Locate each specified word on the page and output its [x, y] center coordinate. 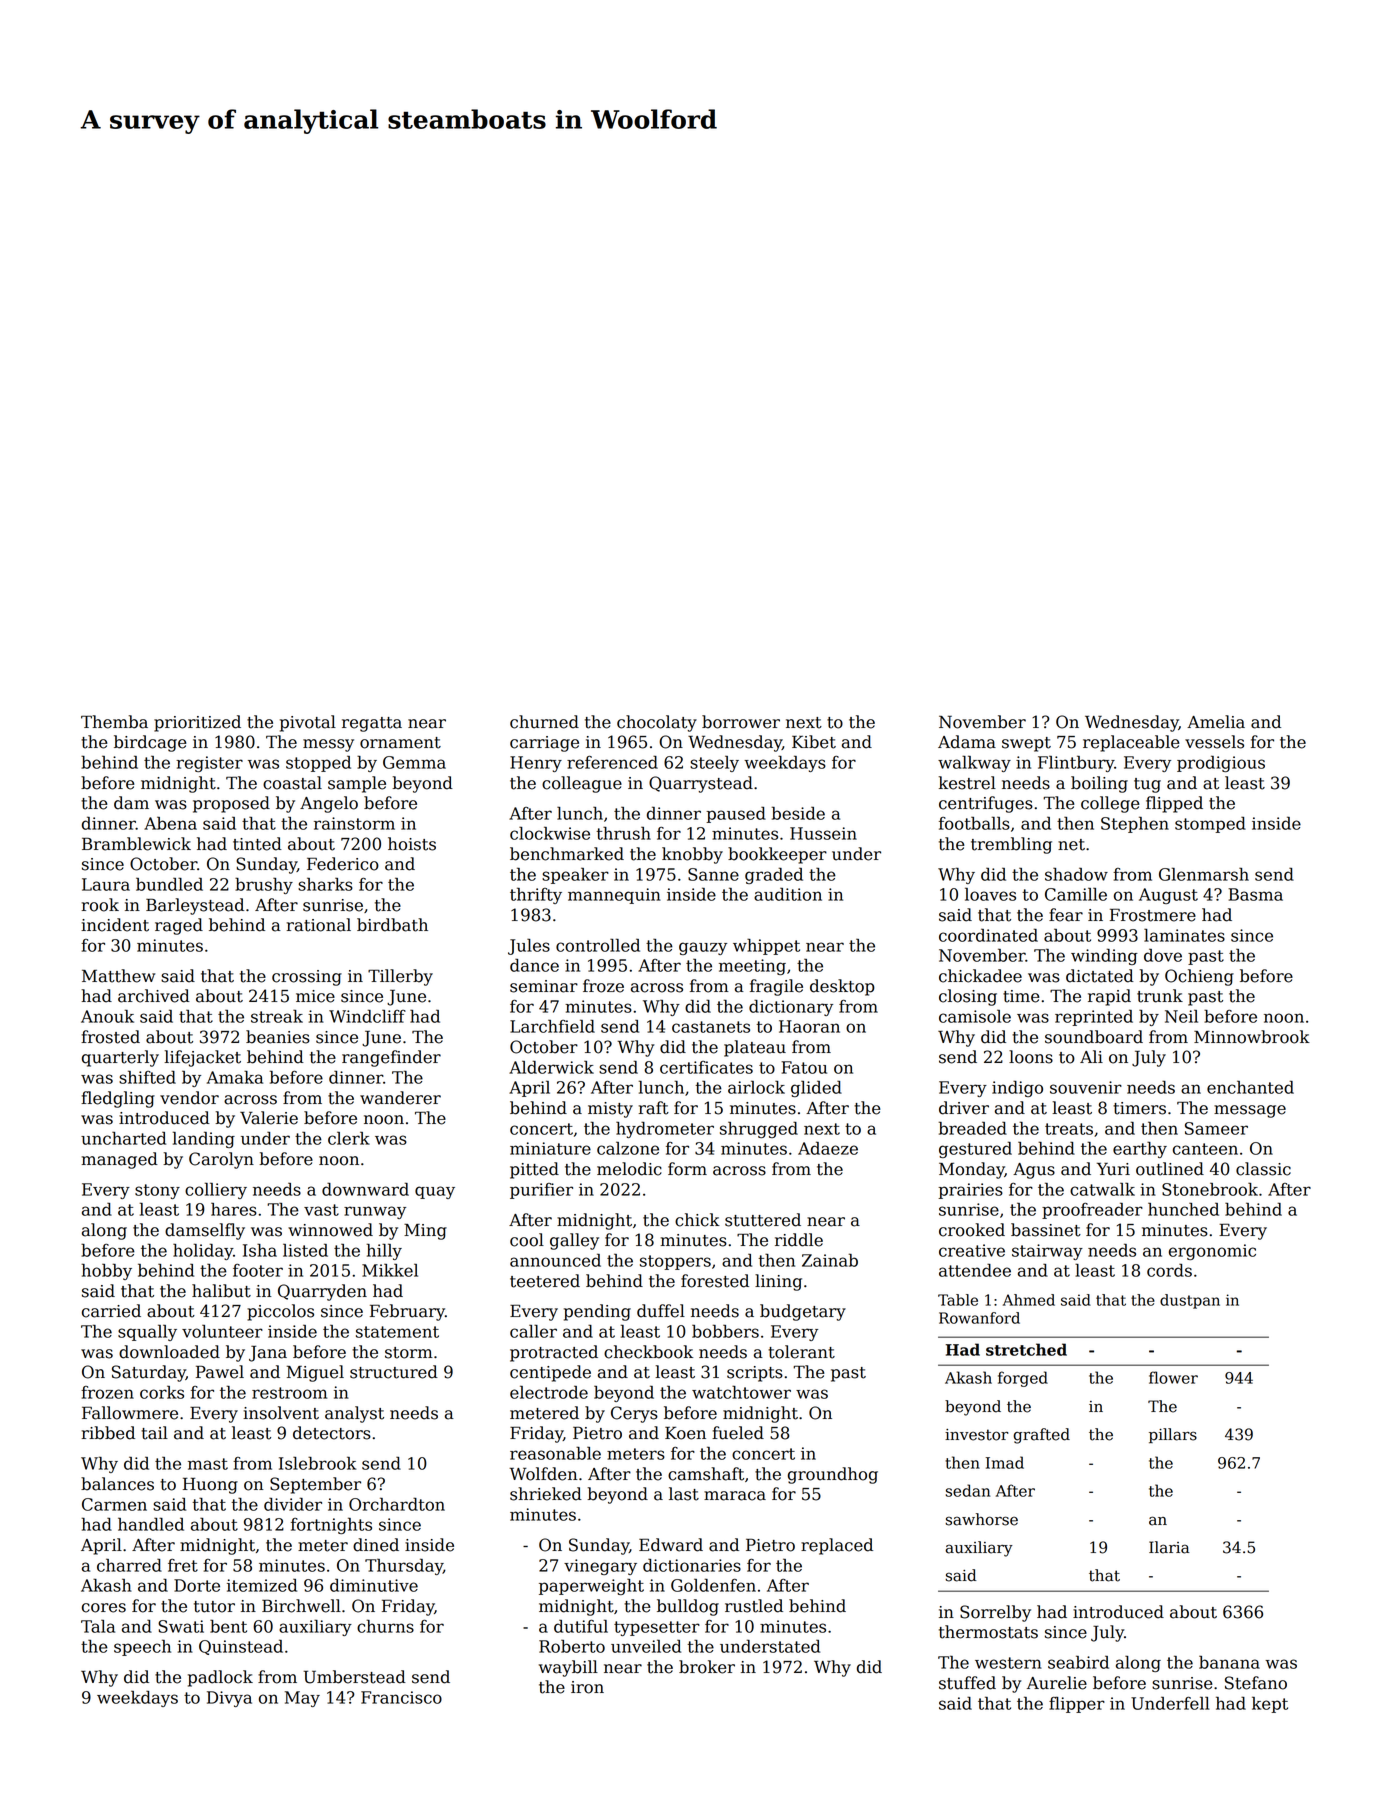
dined [376, 1545]
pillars [1173, 1435]
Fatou [804, 1067]
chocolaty [657, 723]
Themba [114, 722]
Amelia [1216, 722]
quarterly [120, 1058]
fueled [738, 1433]
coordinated [988, 935]
